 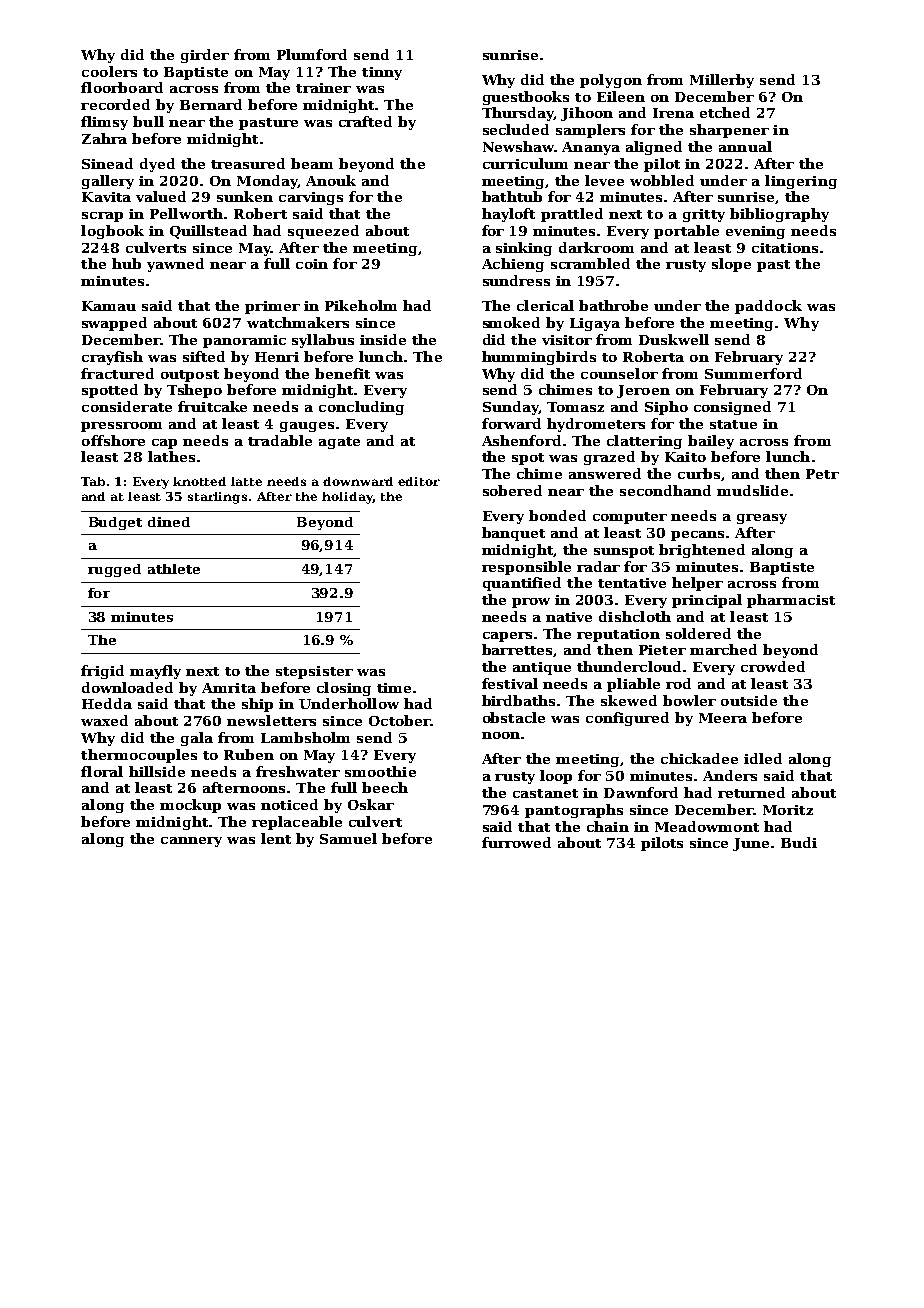 I want to click on Duskwell, so click(x=674, y=339).
